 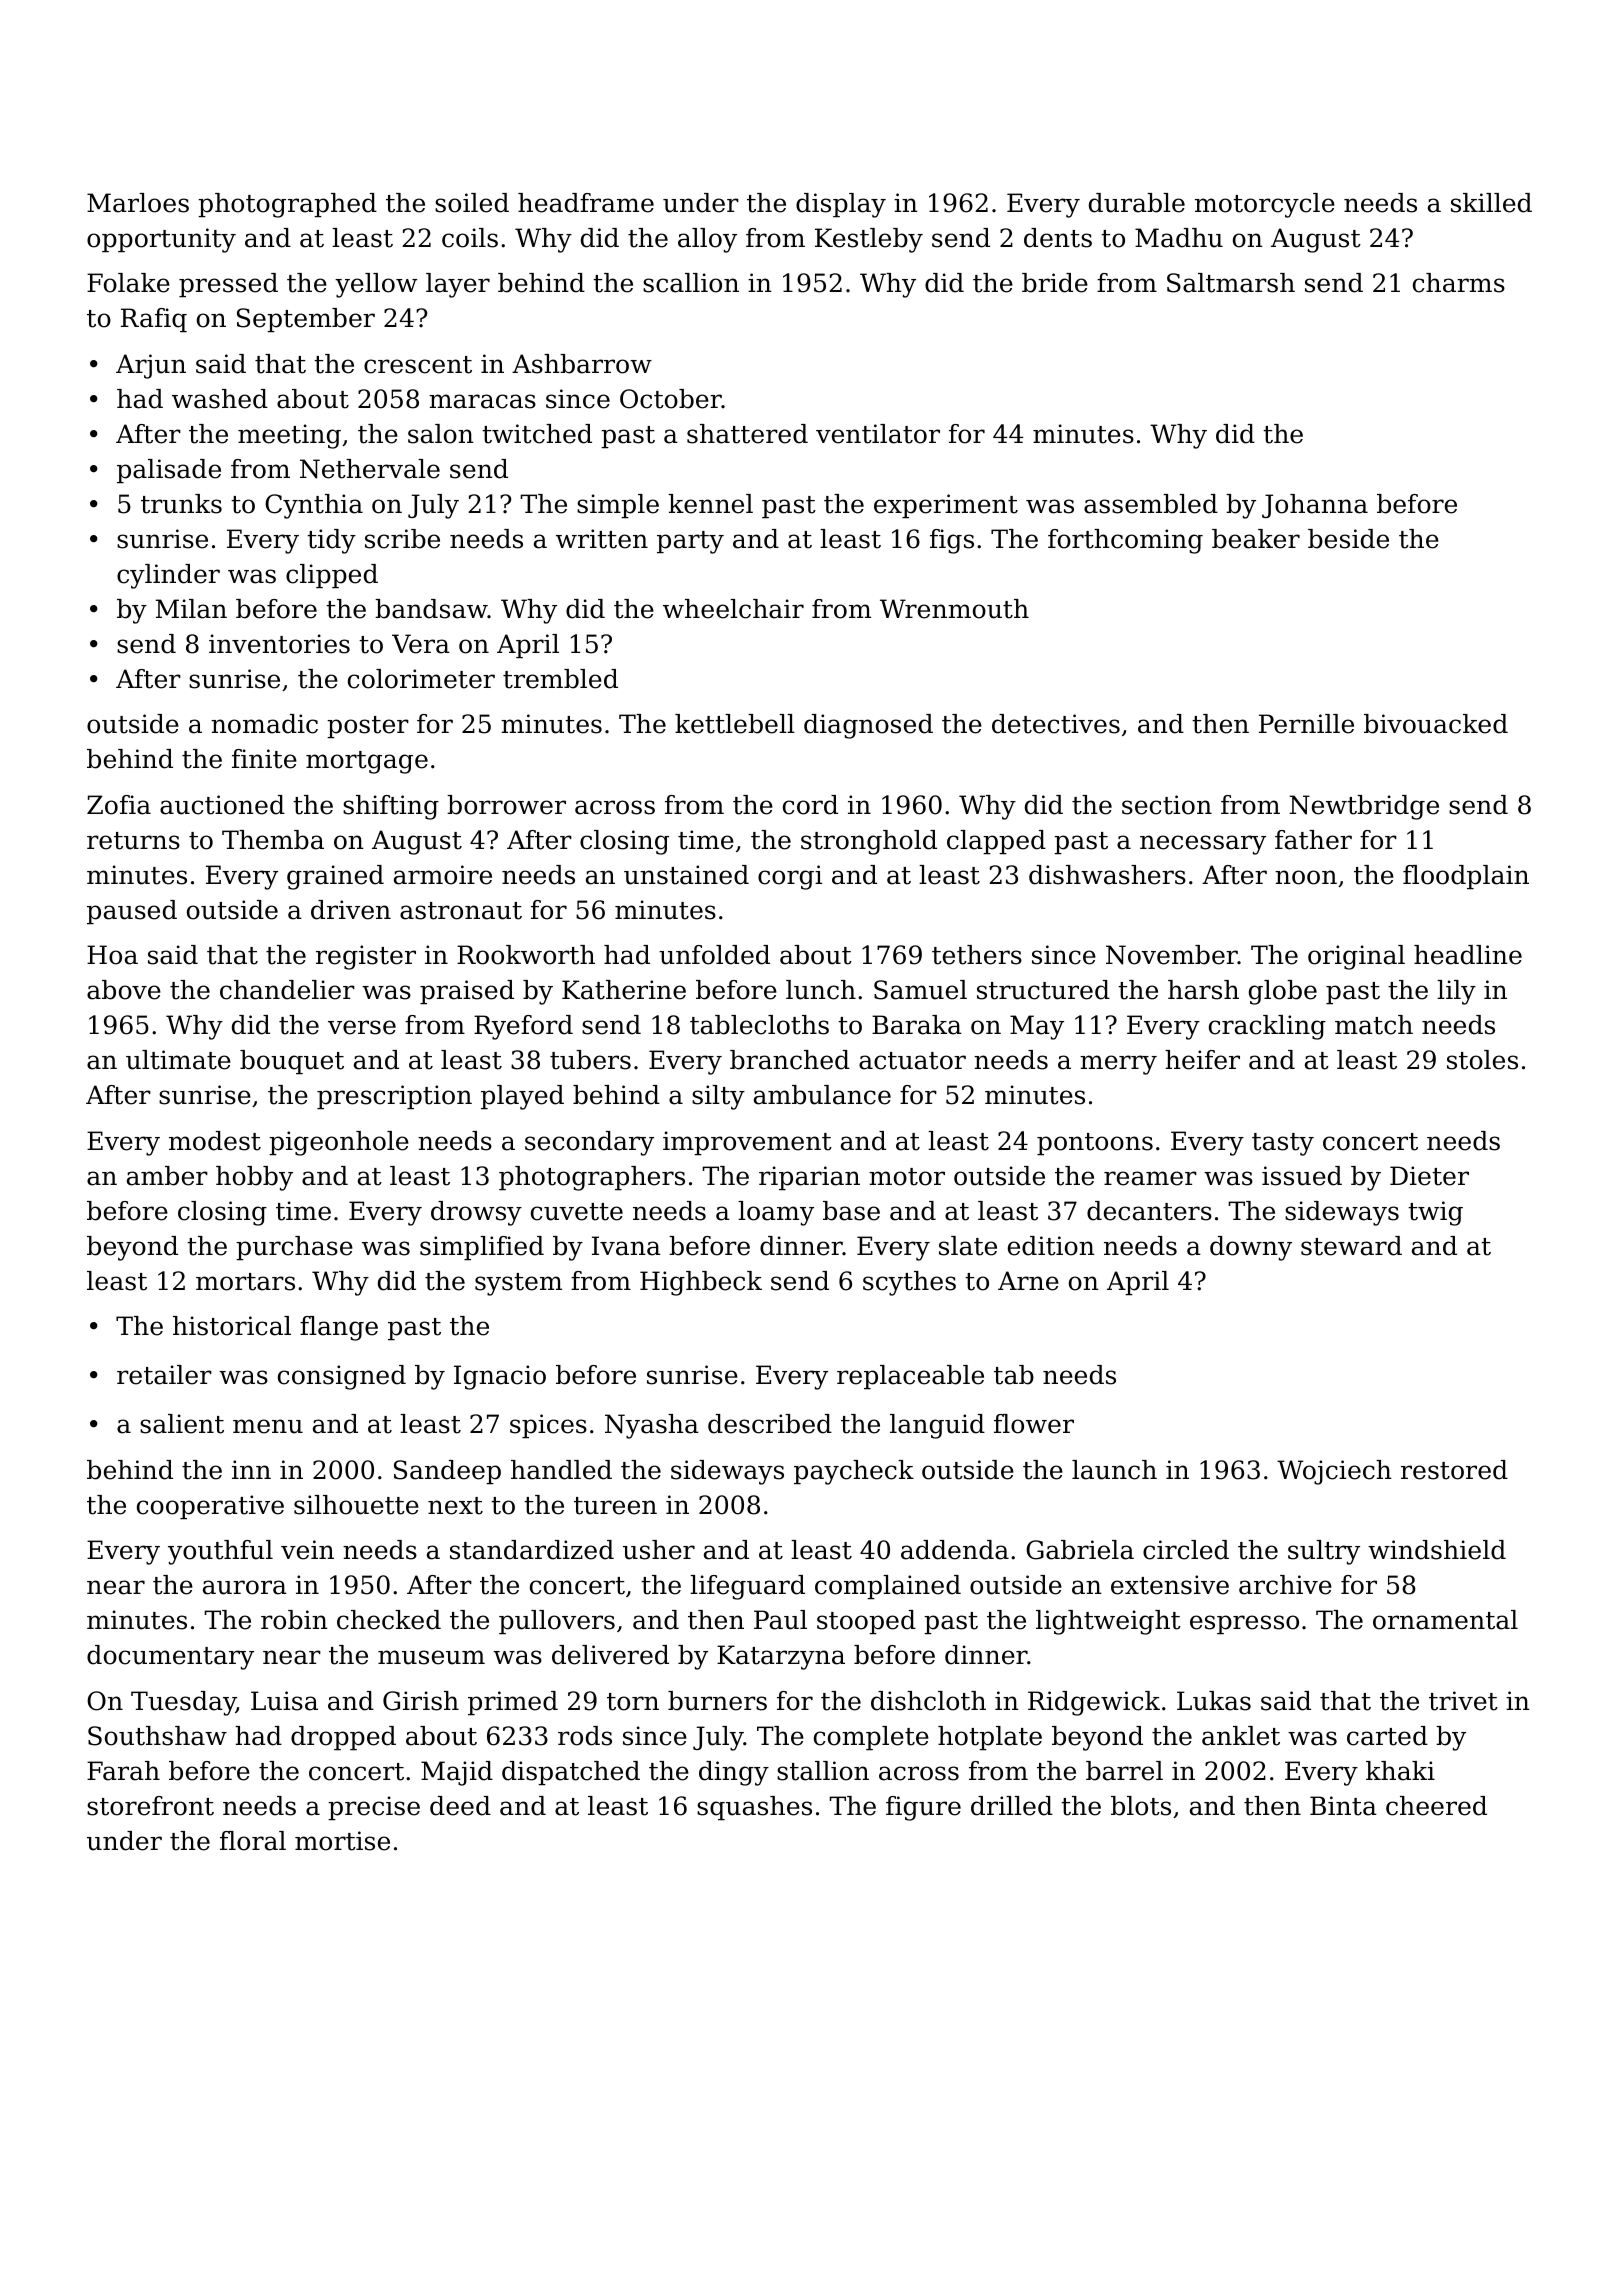 What do you see at coordinates (376, 285) in the document?
I see `yellow` at bounding box center [376, 285].
